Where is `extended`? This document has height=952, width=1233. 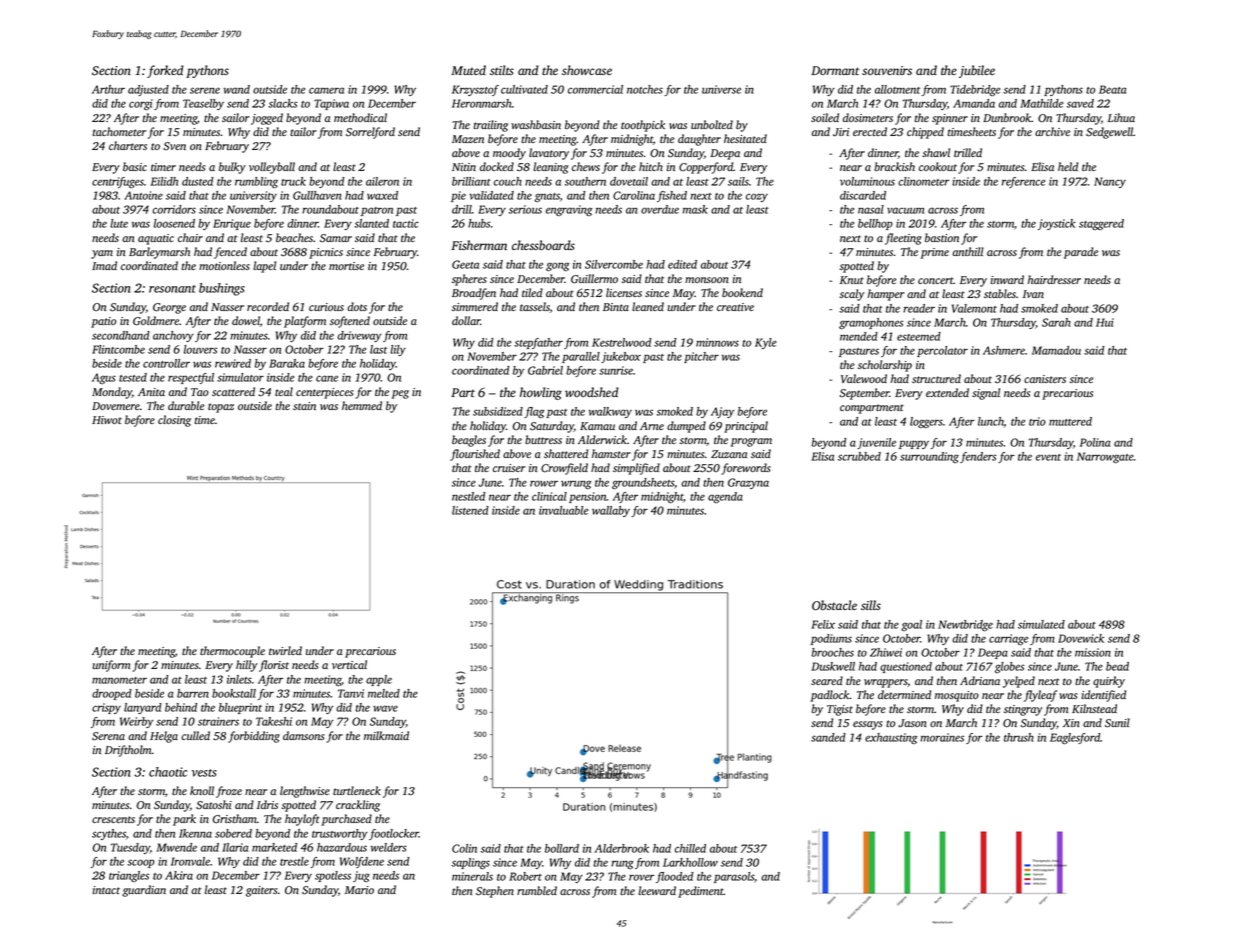 extended is located at coordinates (947, 392).
